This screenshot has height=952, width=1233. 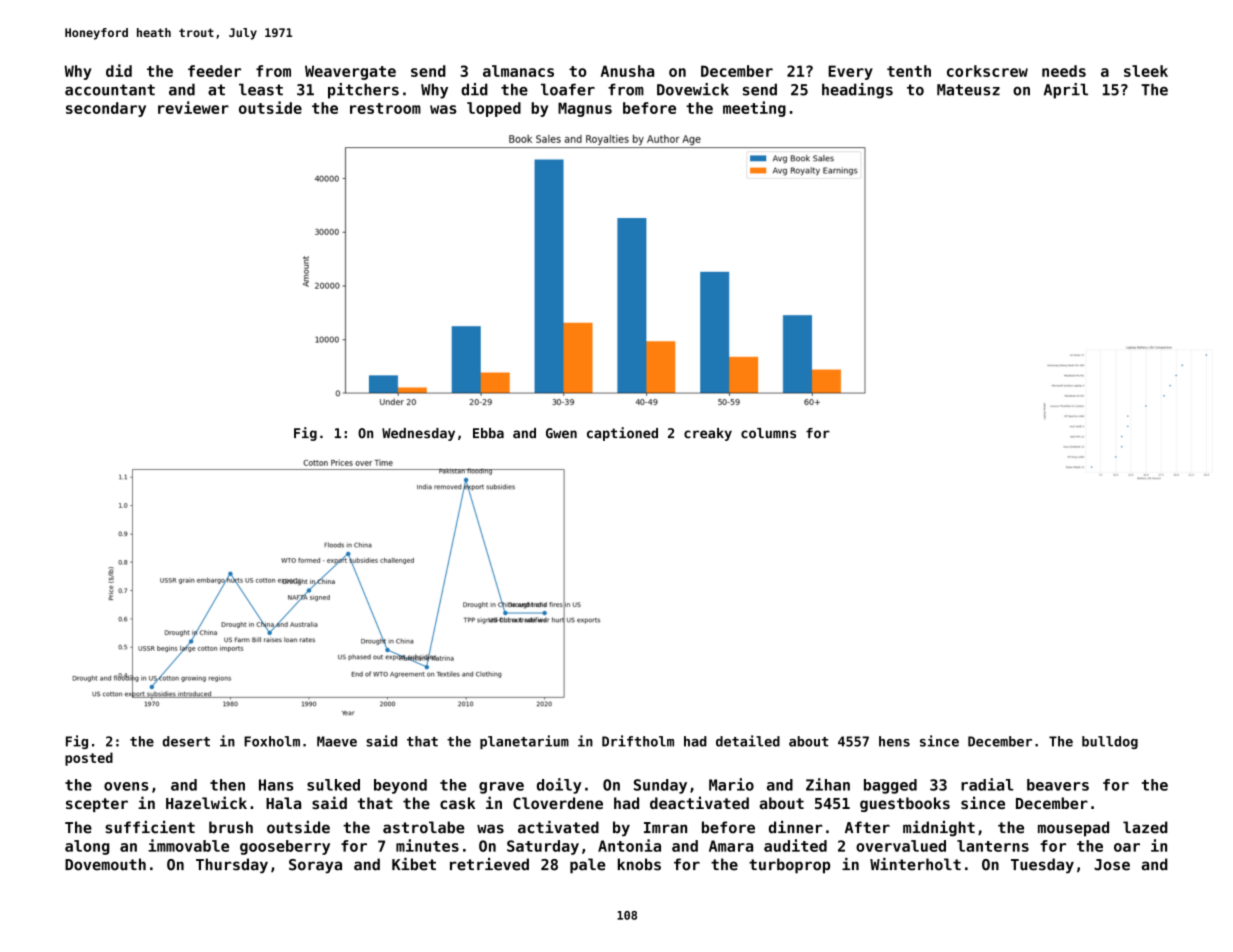 What do you see at coordinates (561, 433) in the screenshot?
I see `Gwen` at bounding box center [561, 433].
